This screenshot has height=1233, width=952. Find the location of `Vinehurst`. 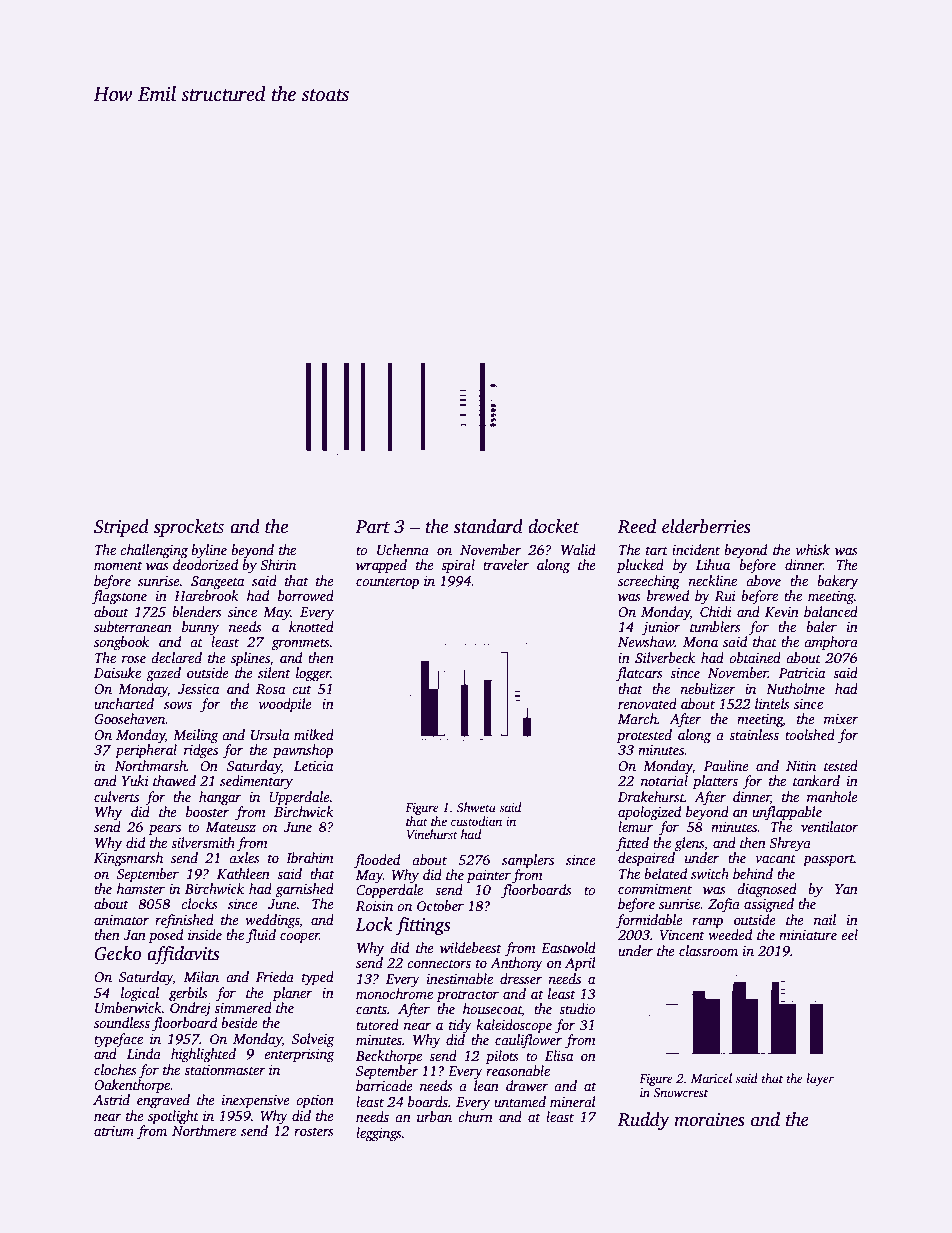

Vinehurst is located at coordinates (432, 834).
